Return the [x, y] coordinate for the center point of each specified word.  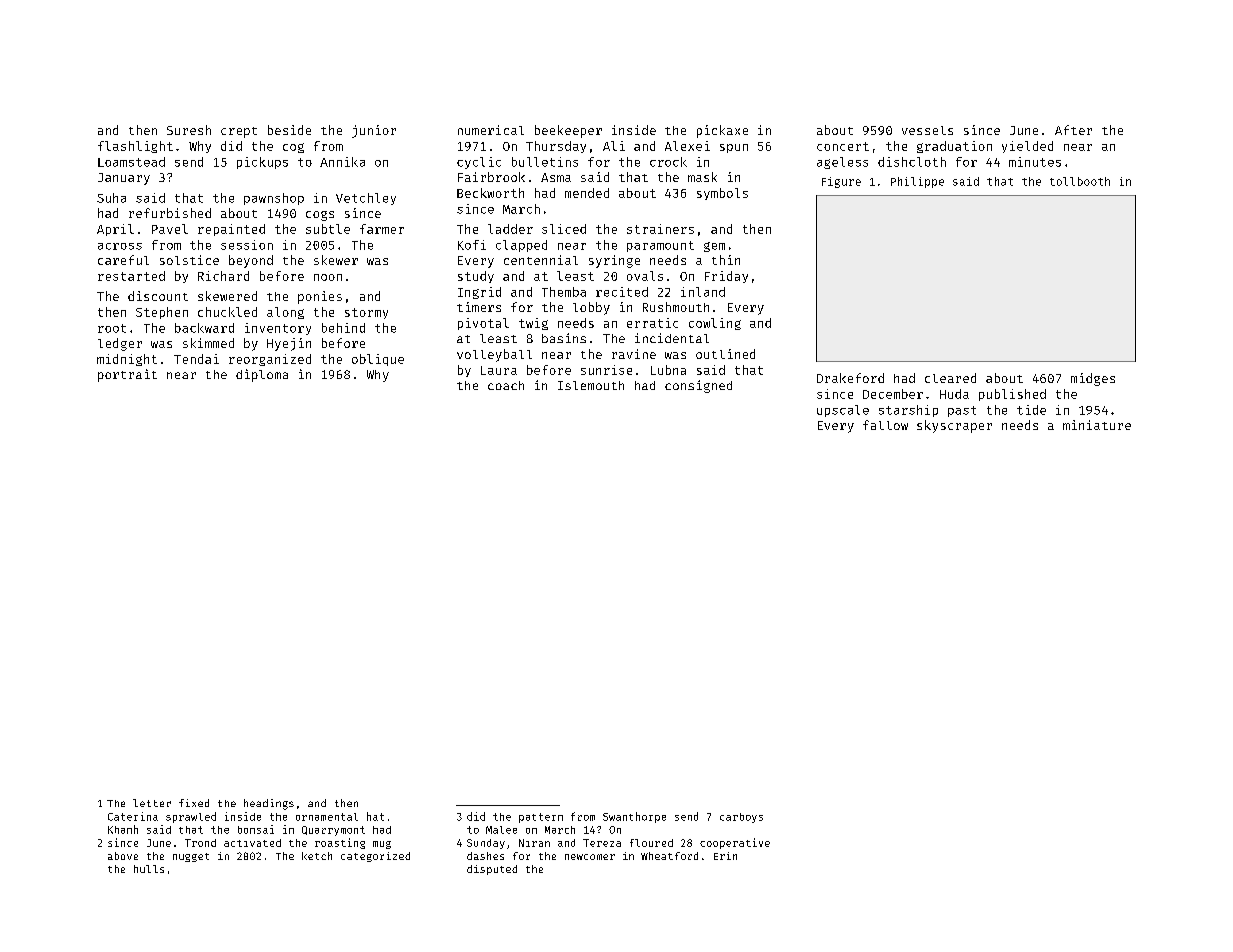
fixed [194, 803]
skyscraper [954, 426]
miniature [1097, 425]
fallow [885, 425]
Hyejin [289, 344]
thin [726, 260]
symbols [722, 194]
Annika [342, 162]
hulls [149, 869]
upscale [843, 411]
